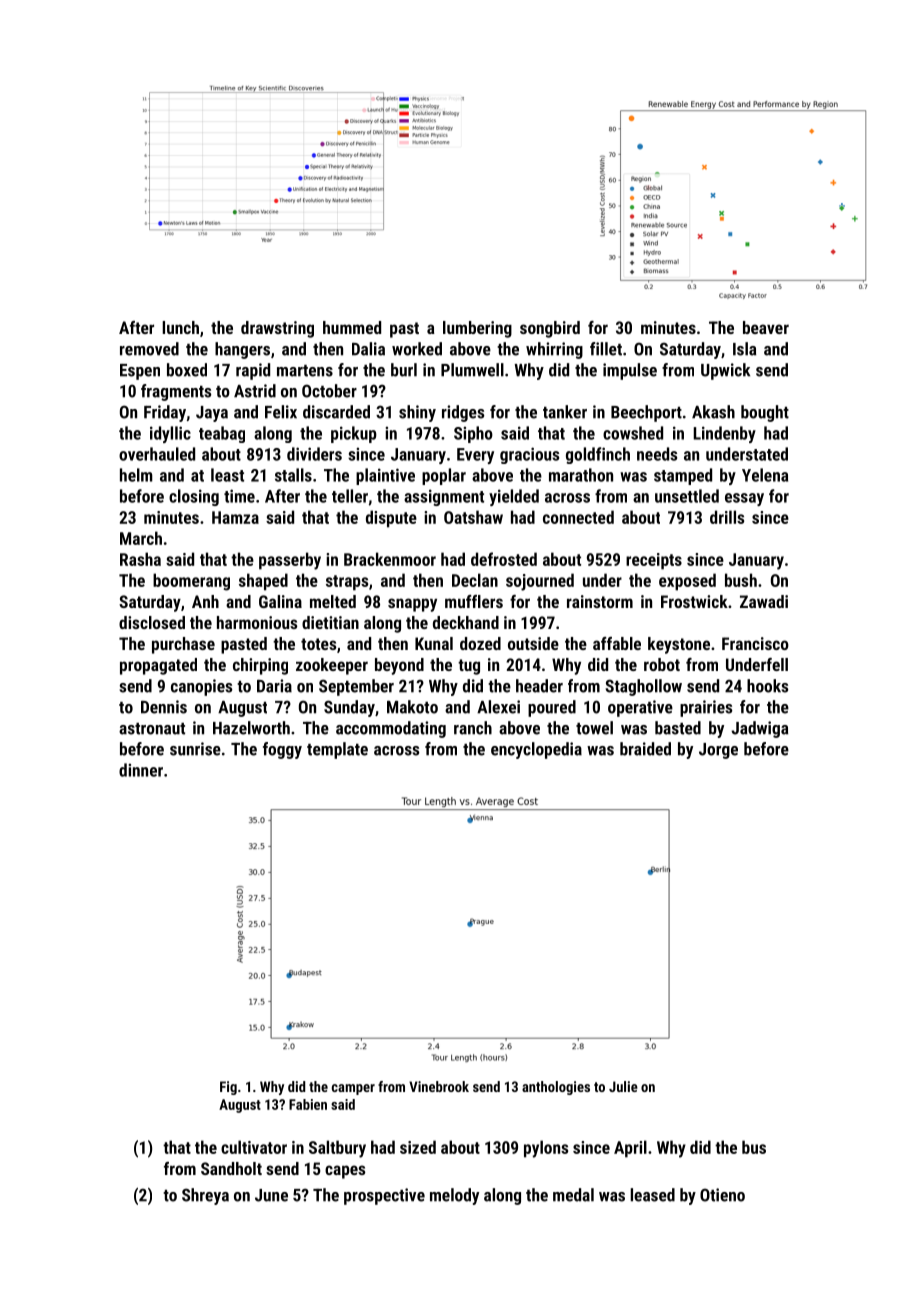 The width and height of the screenshot is (908, 1316). Describe the element at coordinates (205, 1196) in the screenshot. I see `Shreya` at that location.
